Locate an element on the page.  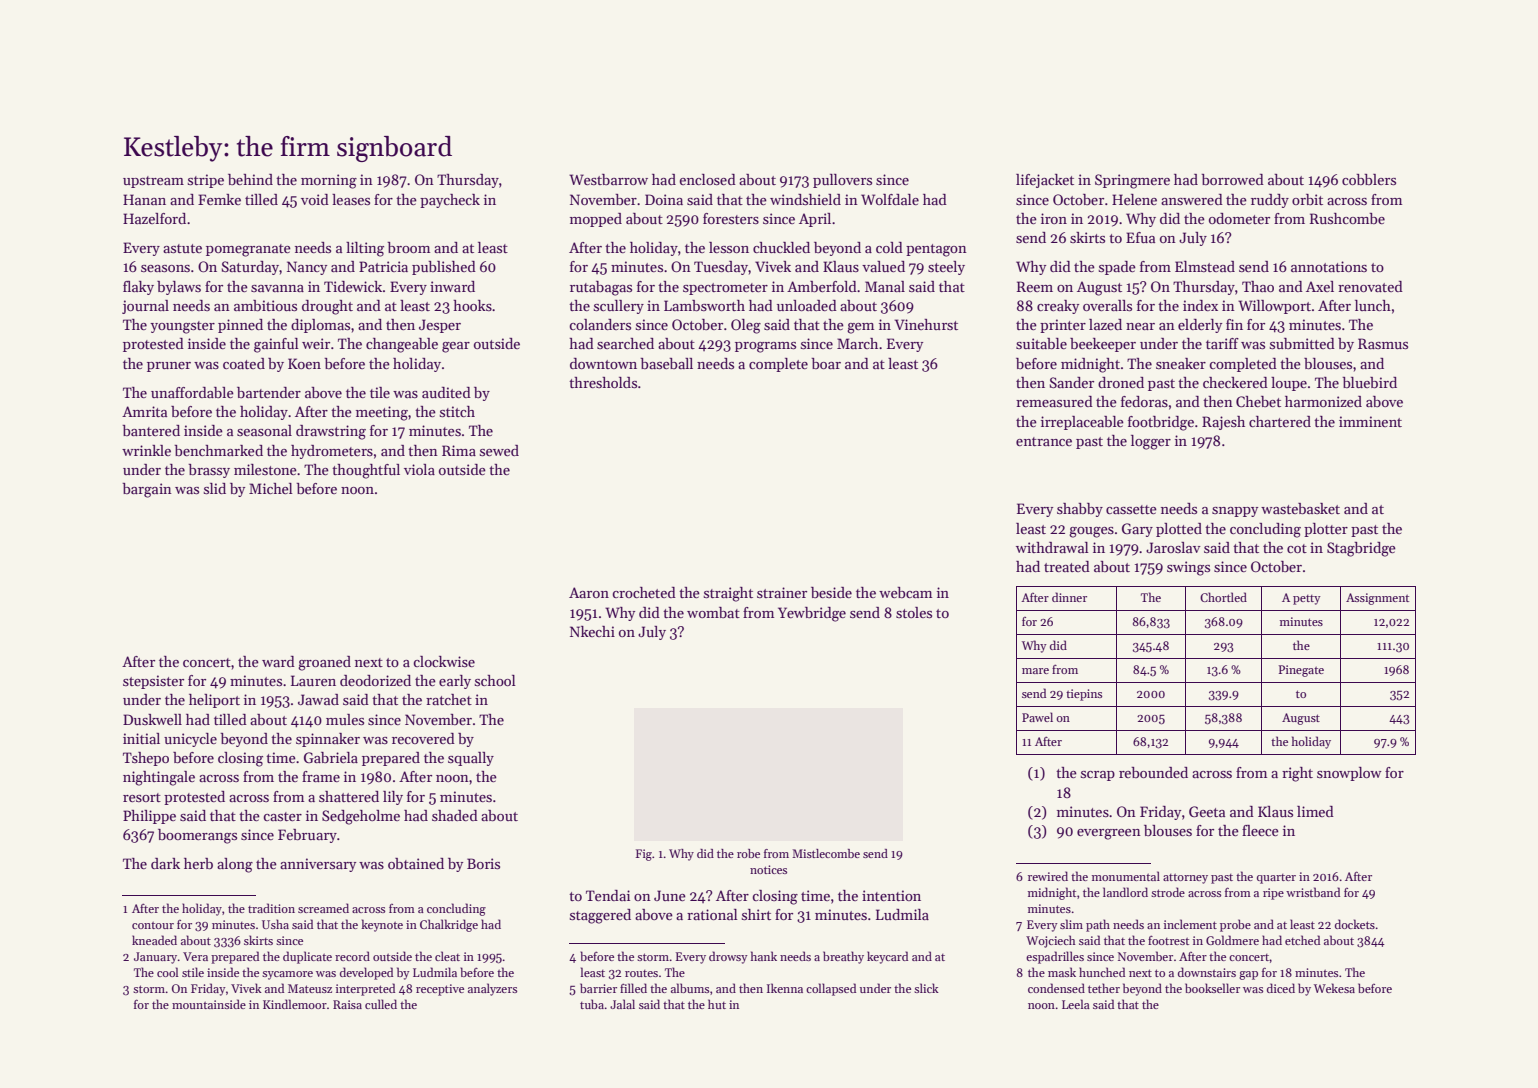
renovated is located at coordinates (1370, 286).
